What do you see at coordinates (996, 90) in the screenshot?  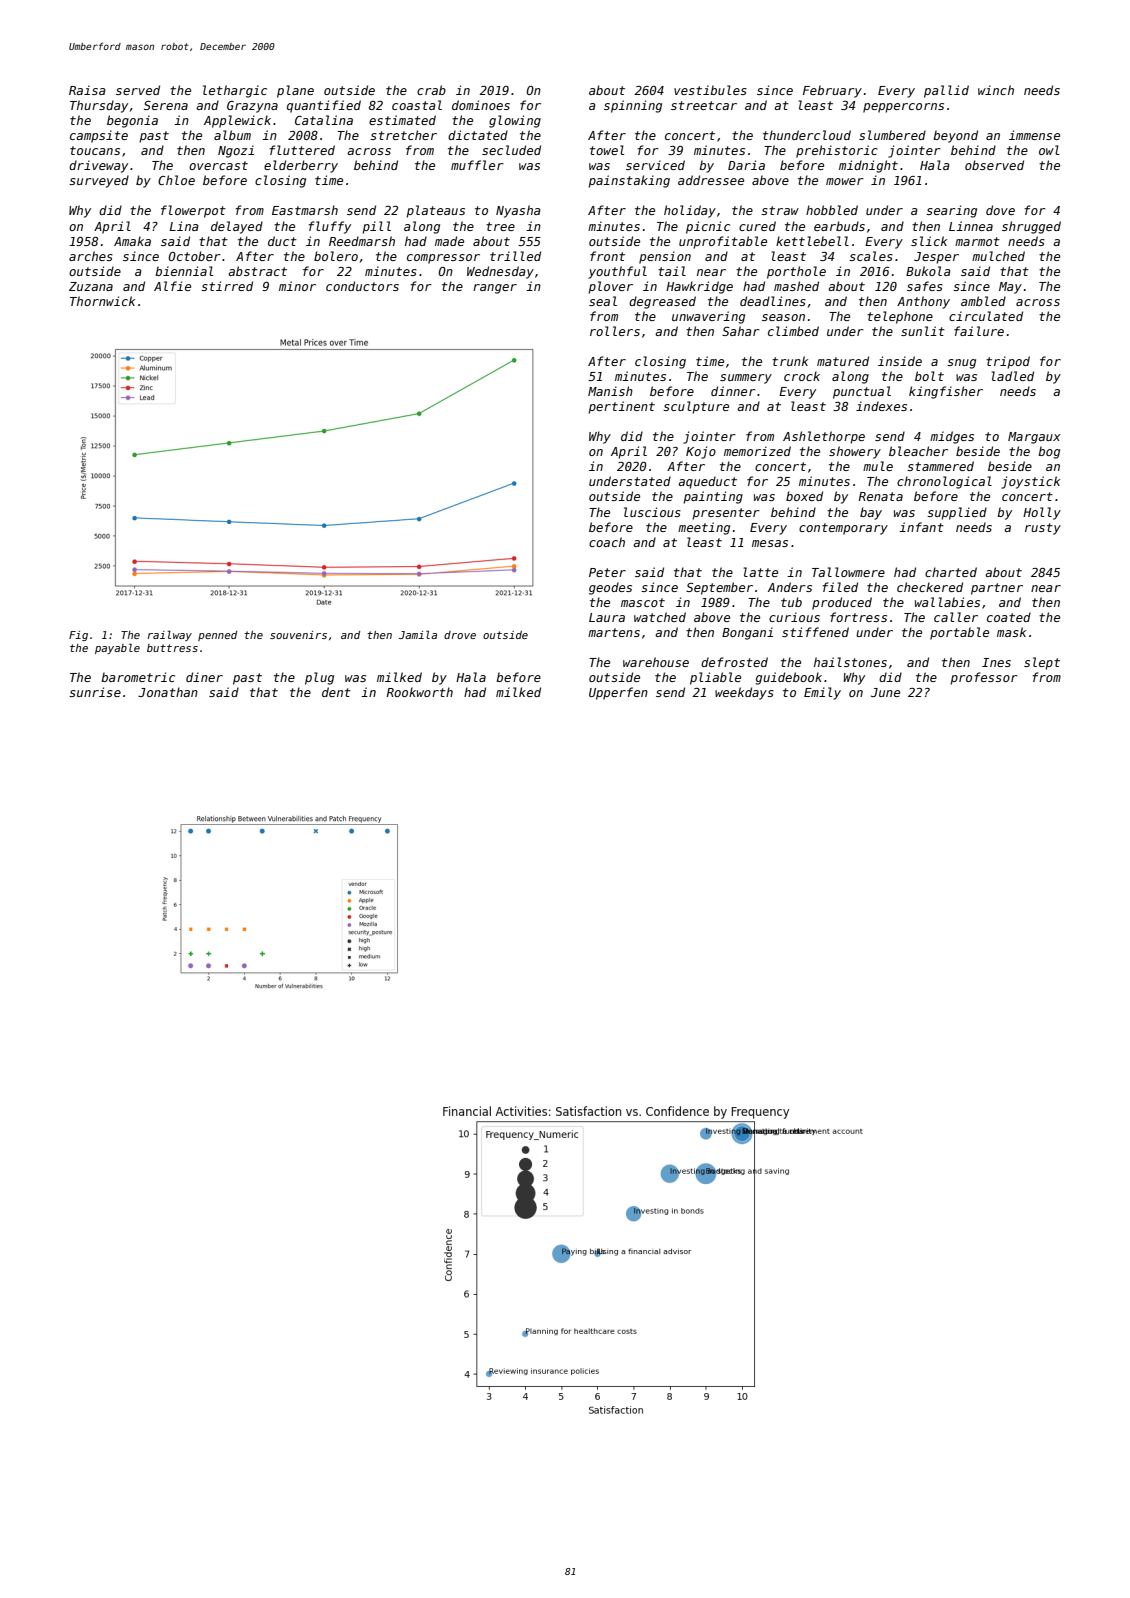 I see `winch` at bounding box center [996, 90].
